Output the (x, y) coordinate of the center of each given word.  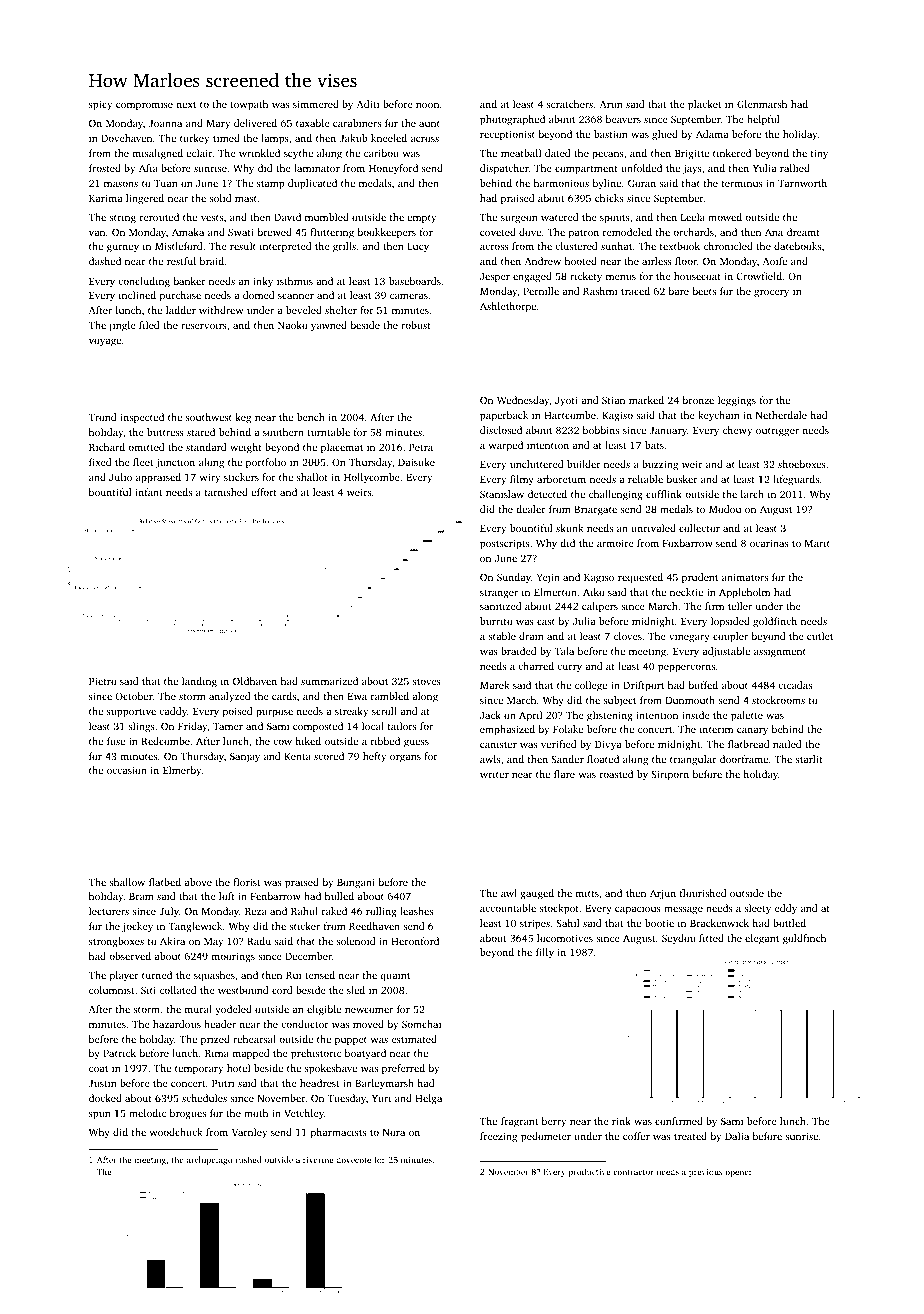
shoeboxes (802, 464)
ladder (181, 310)
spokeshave (331, 1069)
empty (421, 219)
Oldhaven (255, 681)
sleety (757, 909)
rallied (795, 168)
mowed (725, 217)
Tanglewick (195, 927)
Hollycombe (372, 478)
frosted (105, 168)
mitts (587, 893)
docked (105, 1098)
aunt (429, 124)
